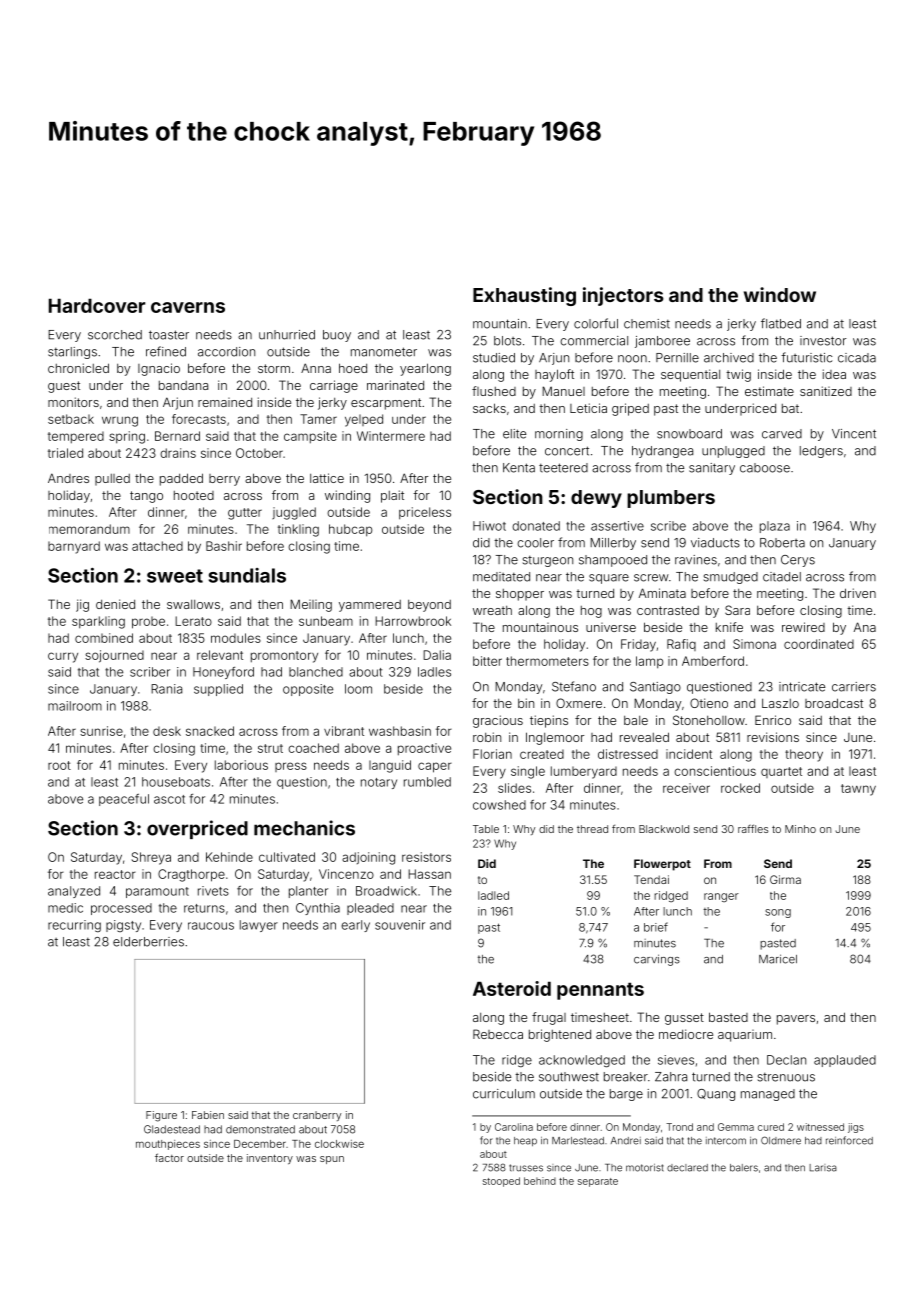 The width and height of the document is (924, 1308). Describe the element at coordinates (569, 1077) in the document. I see `southwest` at that location.
